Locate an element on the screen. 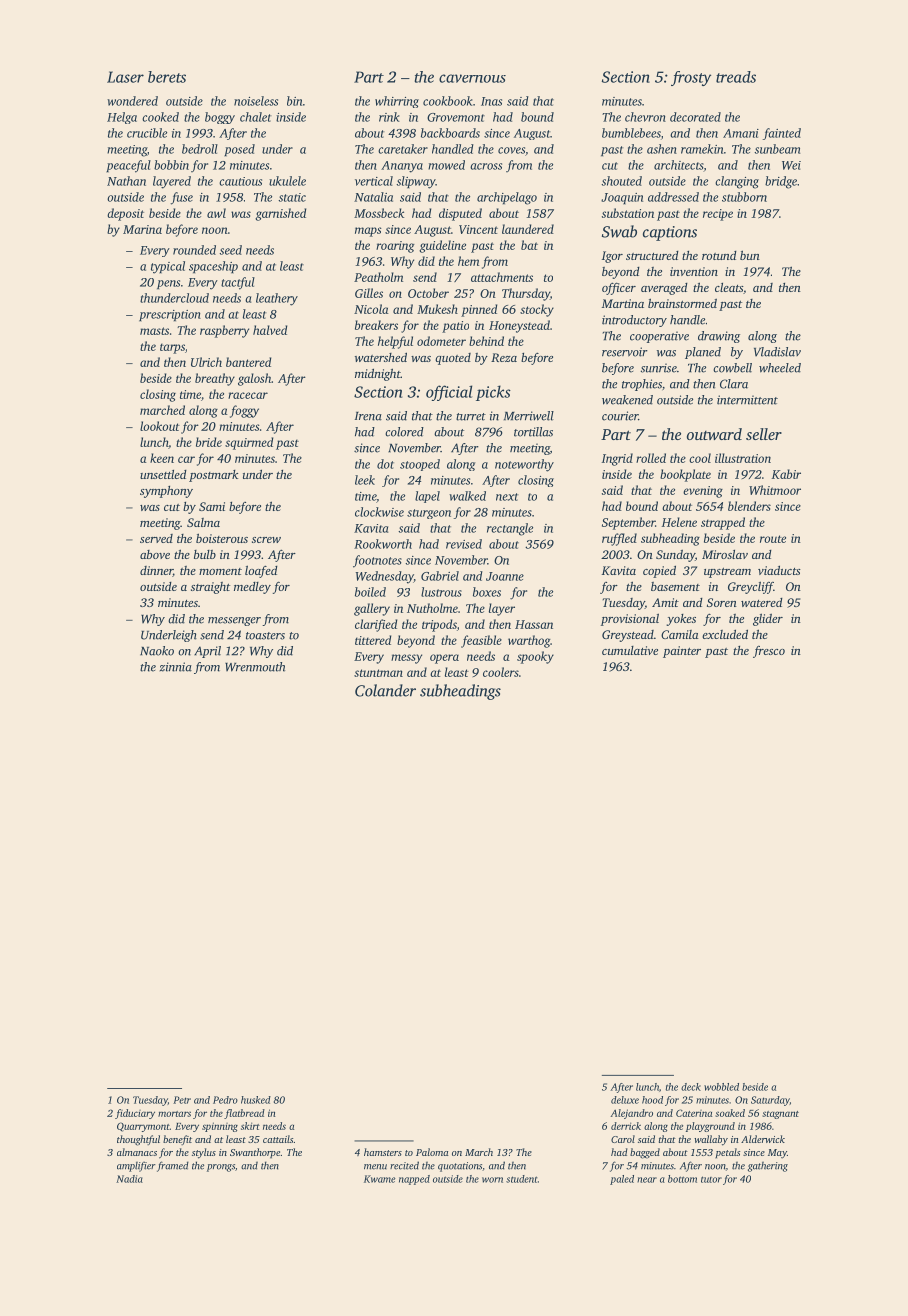 The height and width of the screenshot is (1316, 908). fresco is located at coordinates (769, 652).
